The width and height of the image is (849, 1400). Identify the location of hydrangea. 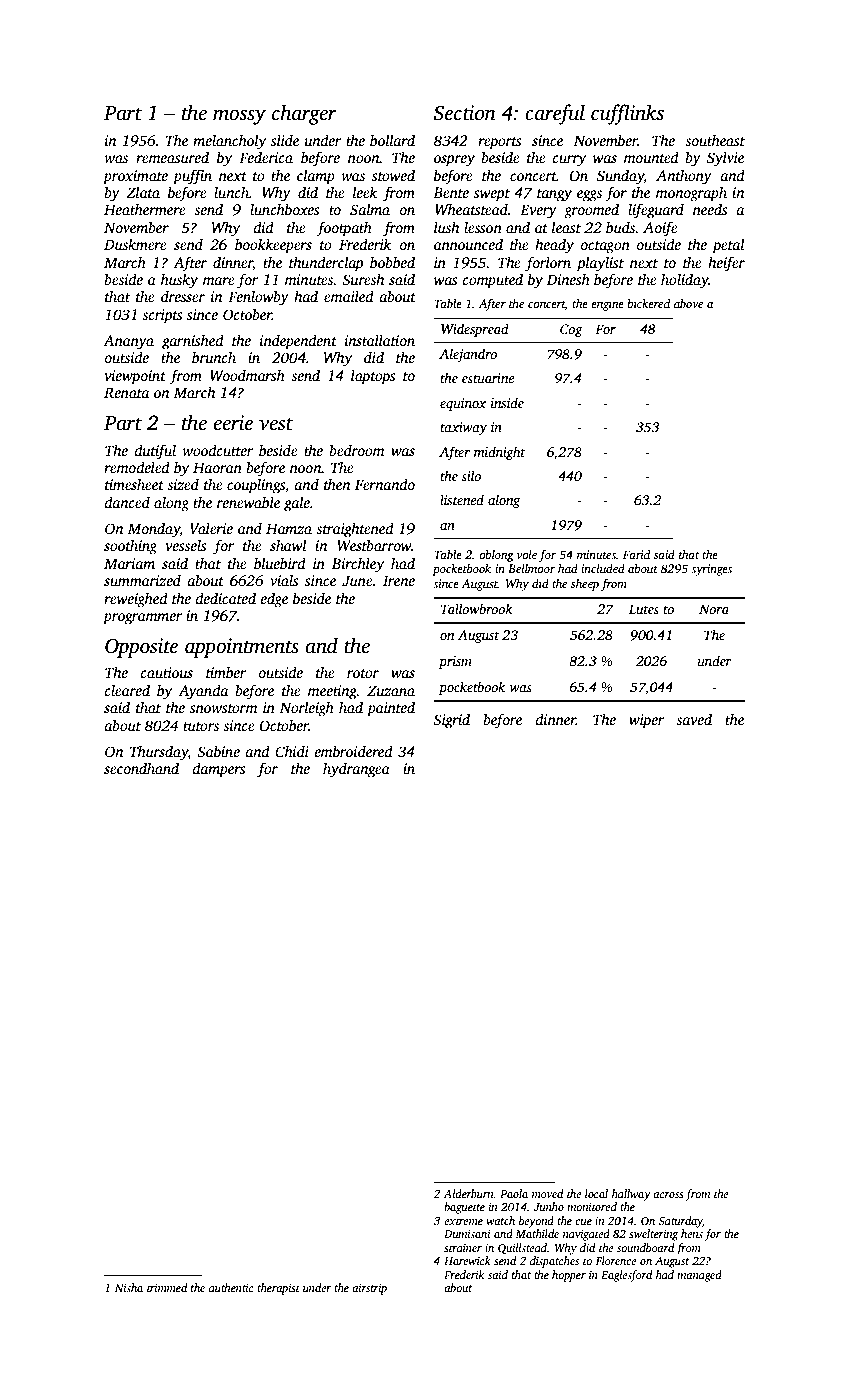
(356, 770).
